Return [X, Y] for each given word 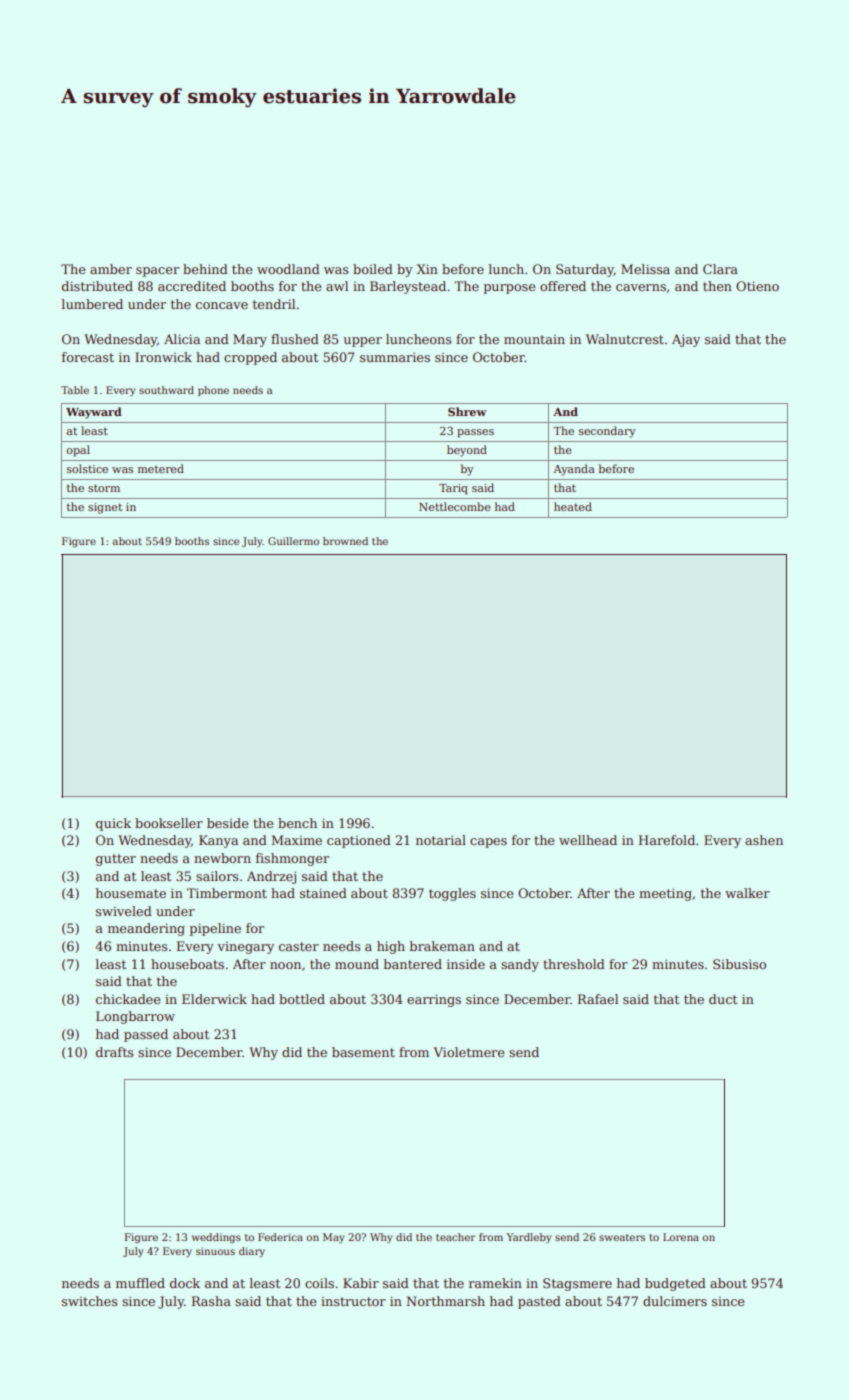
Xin [427, 269]
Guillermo [293, 541]
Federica [280, 1237]
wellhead [588, 840]
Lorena [681, 1237]
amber [111, 269]
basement [363, 1052]
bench [297, 823]
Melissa [645, 269]
